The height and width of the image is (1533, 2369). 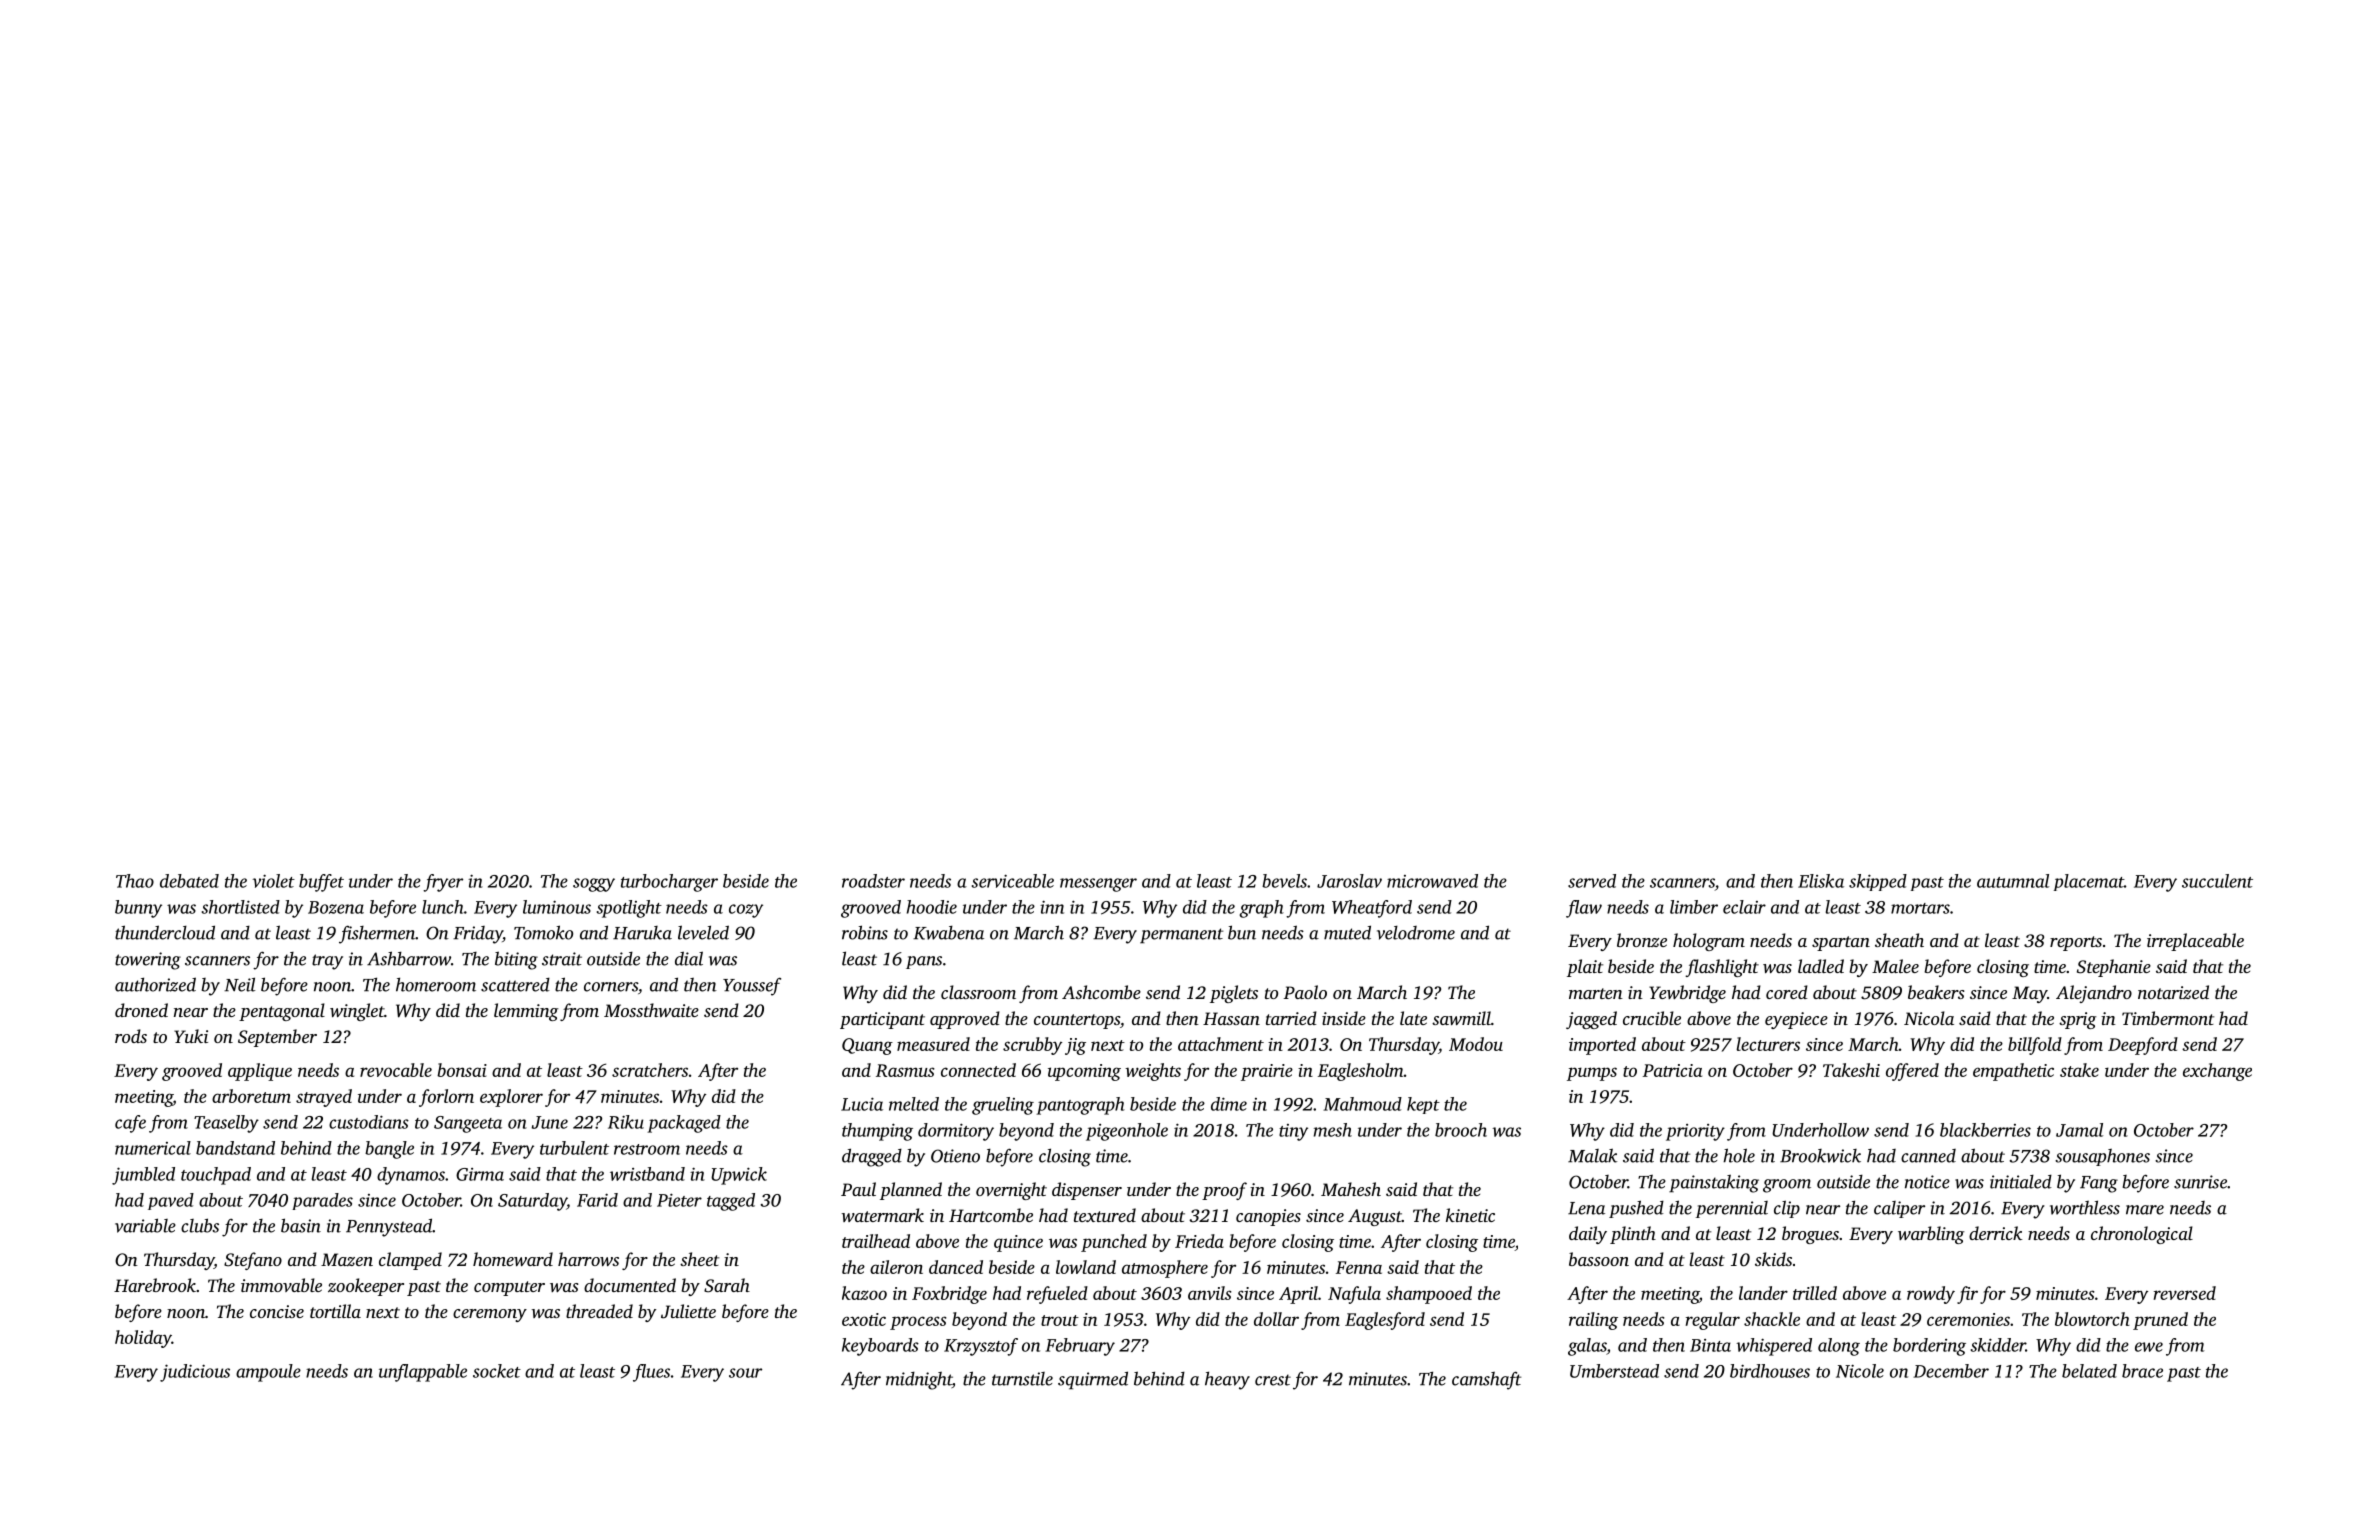 What do you see at coordinates (1018, 1243) in the image?
I see `quince` at bounding box center [1018, 1243].
